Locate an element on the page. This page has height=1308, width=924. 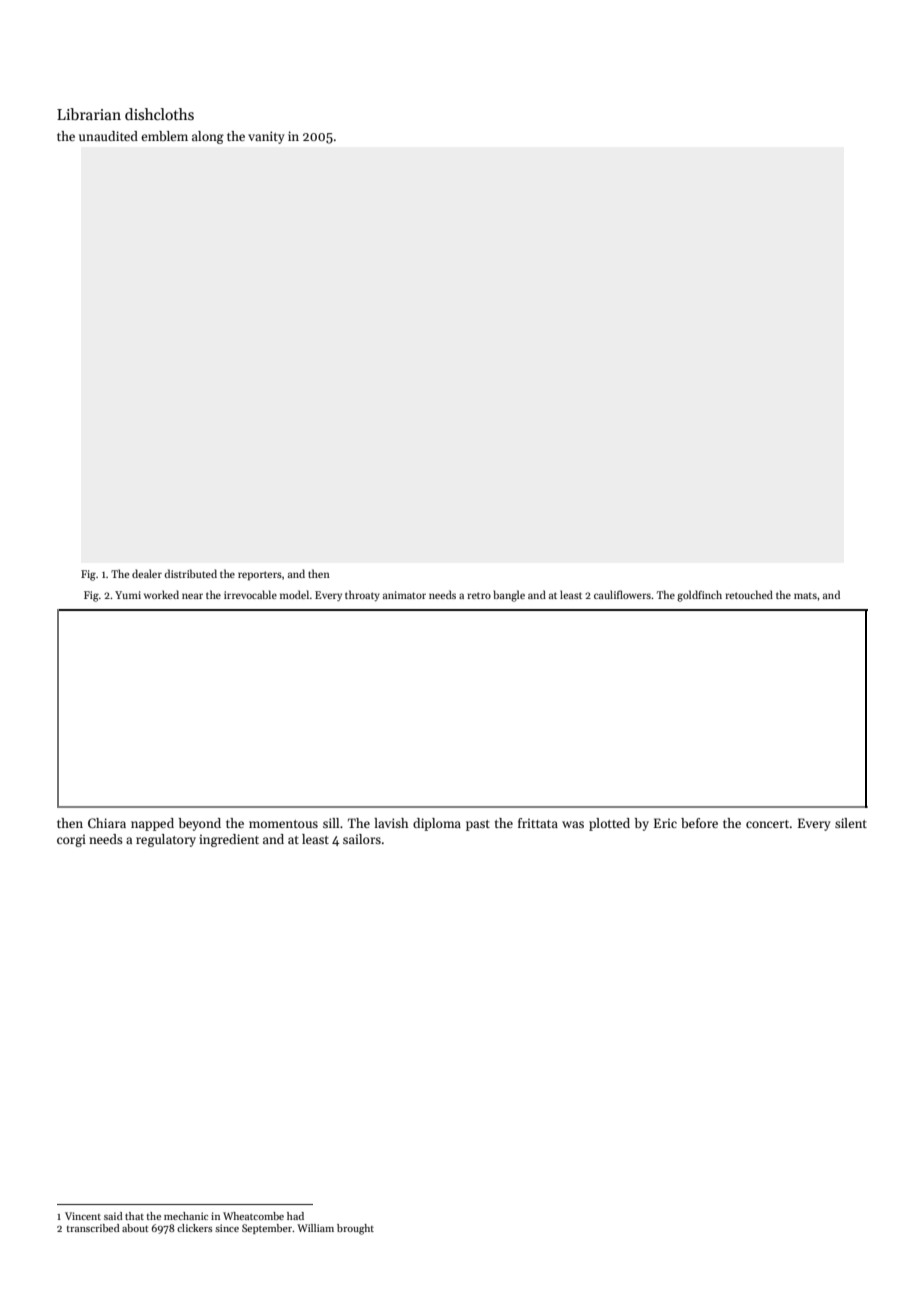
vanity is located at coordinates (266, 137).
